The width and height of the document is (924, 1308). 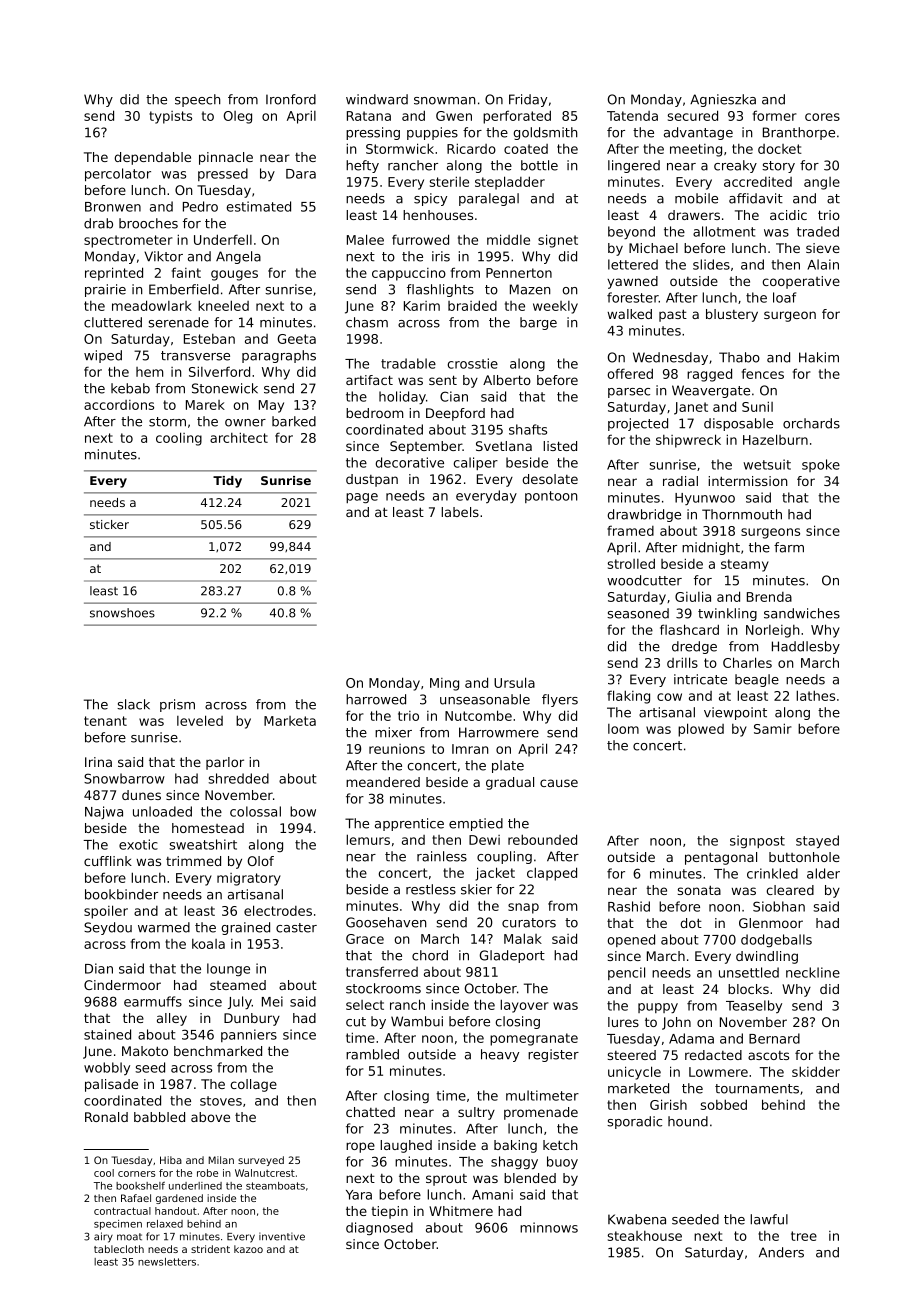 I want to click on Glenmoor, so click(x=771, y=923).
